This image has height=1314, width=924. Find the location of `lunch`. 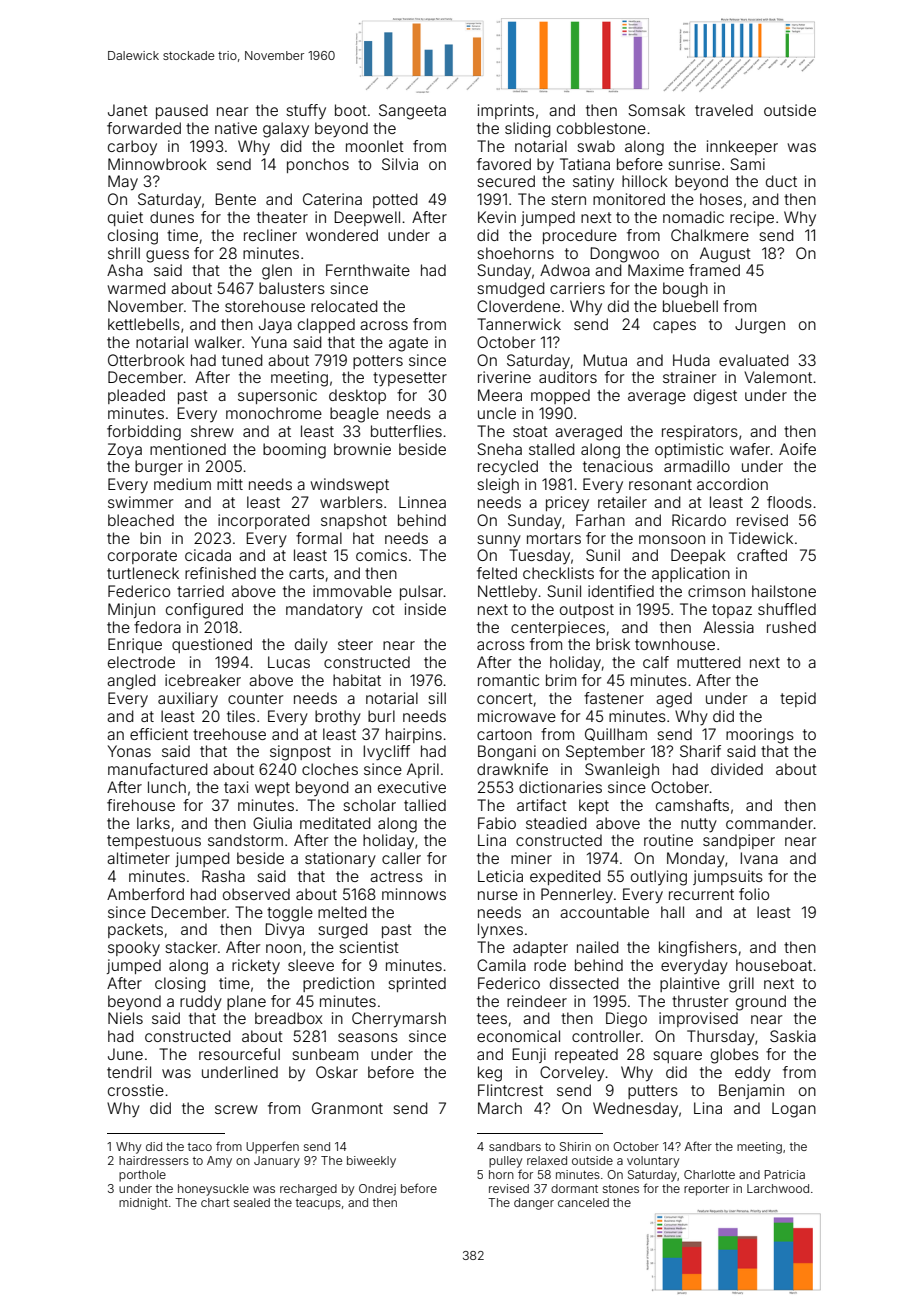

lunch is located at coordinates (167, 787).
